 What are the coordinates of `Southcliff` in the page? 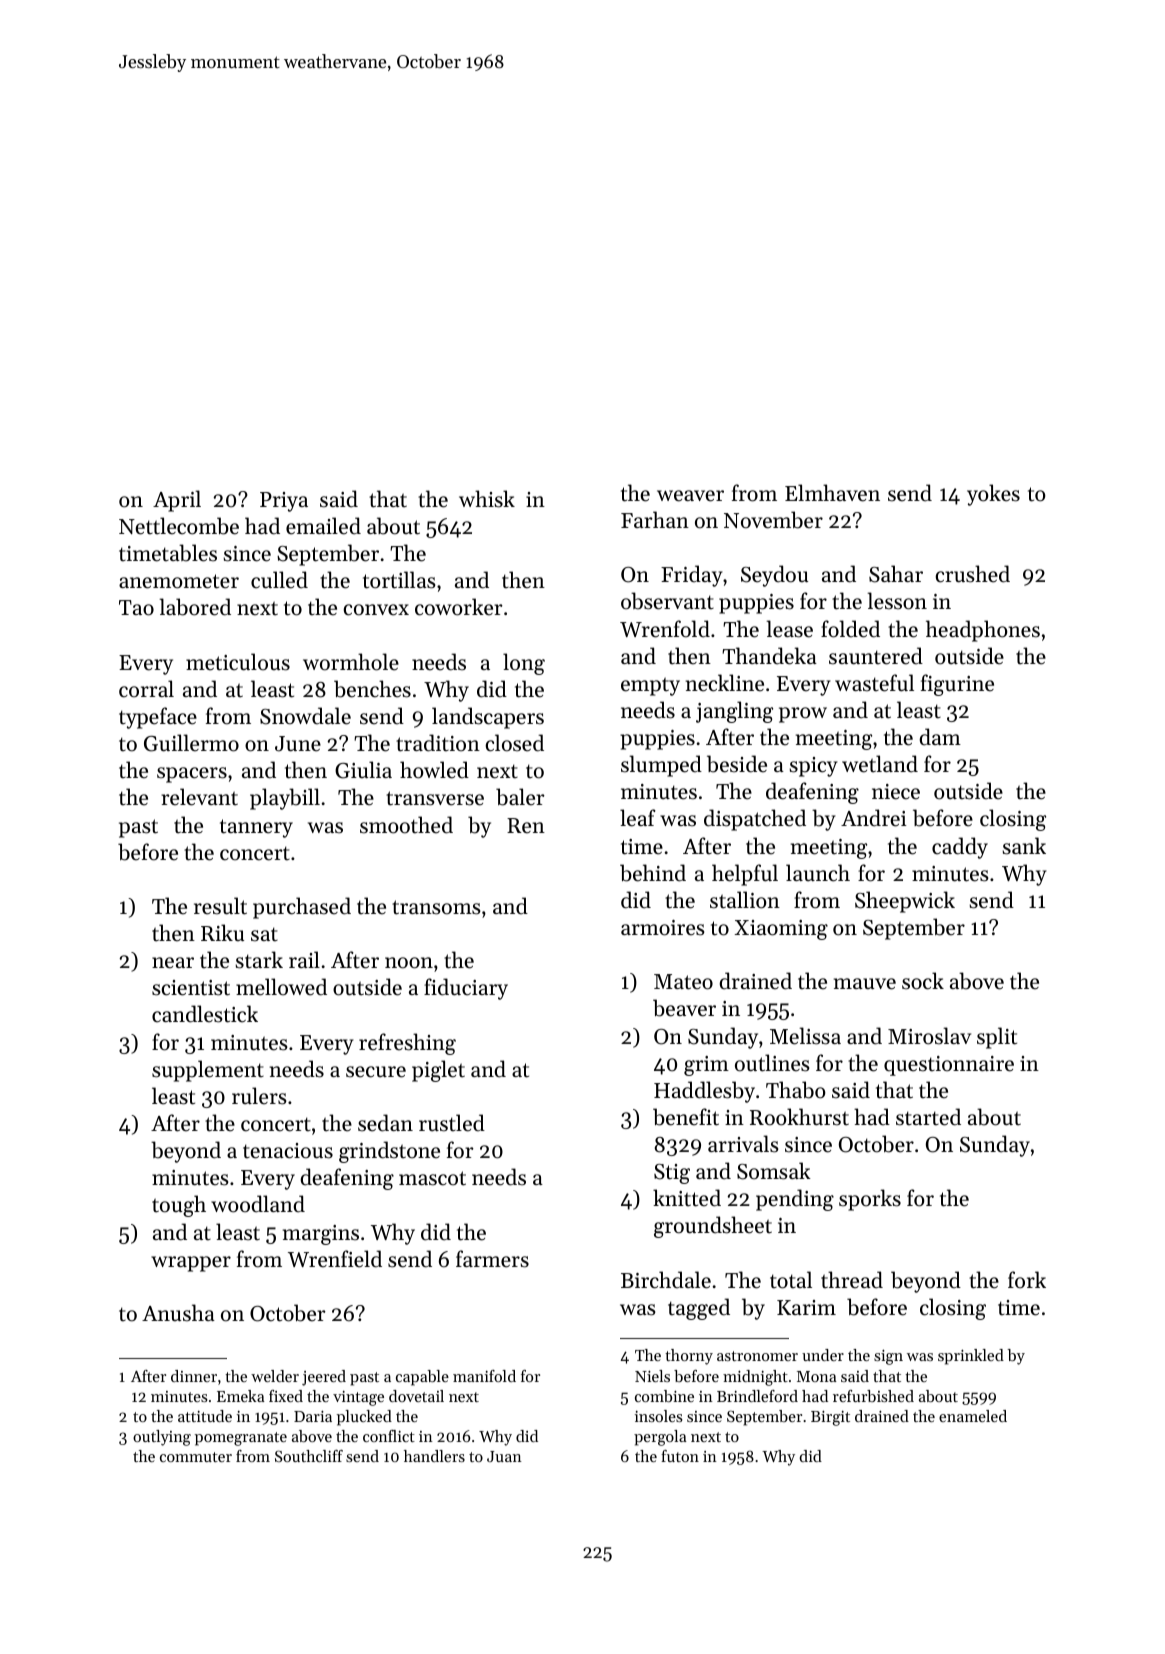 It's located at (309, 1456).
